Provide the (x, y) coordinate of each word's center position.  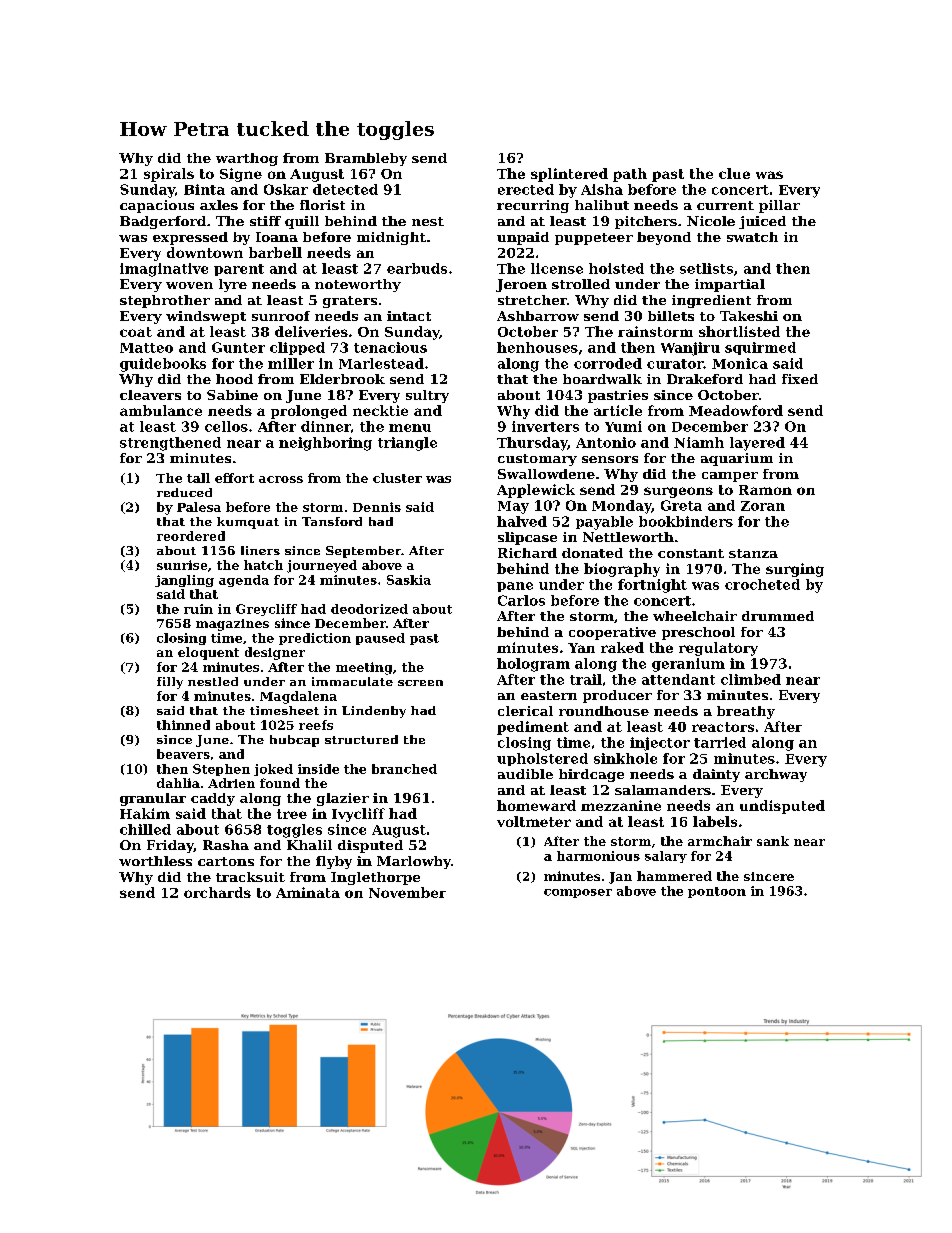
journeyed (322, 566)
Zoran (763, 506)
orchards (217, 892)
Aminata (308, 892)
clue (734, 173)
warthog (247, 159)
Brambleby (366, 159)
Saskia (409, 580)
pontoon (717, 892)
